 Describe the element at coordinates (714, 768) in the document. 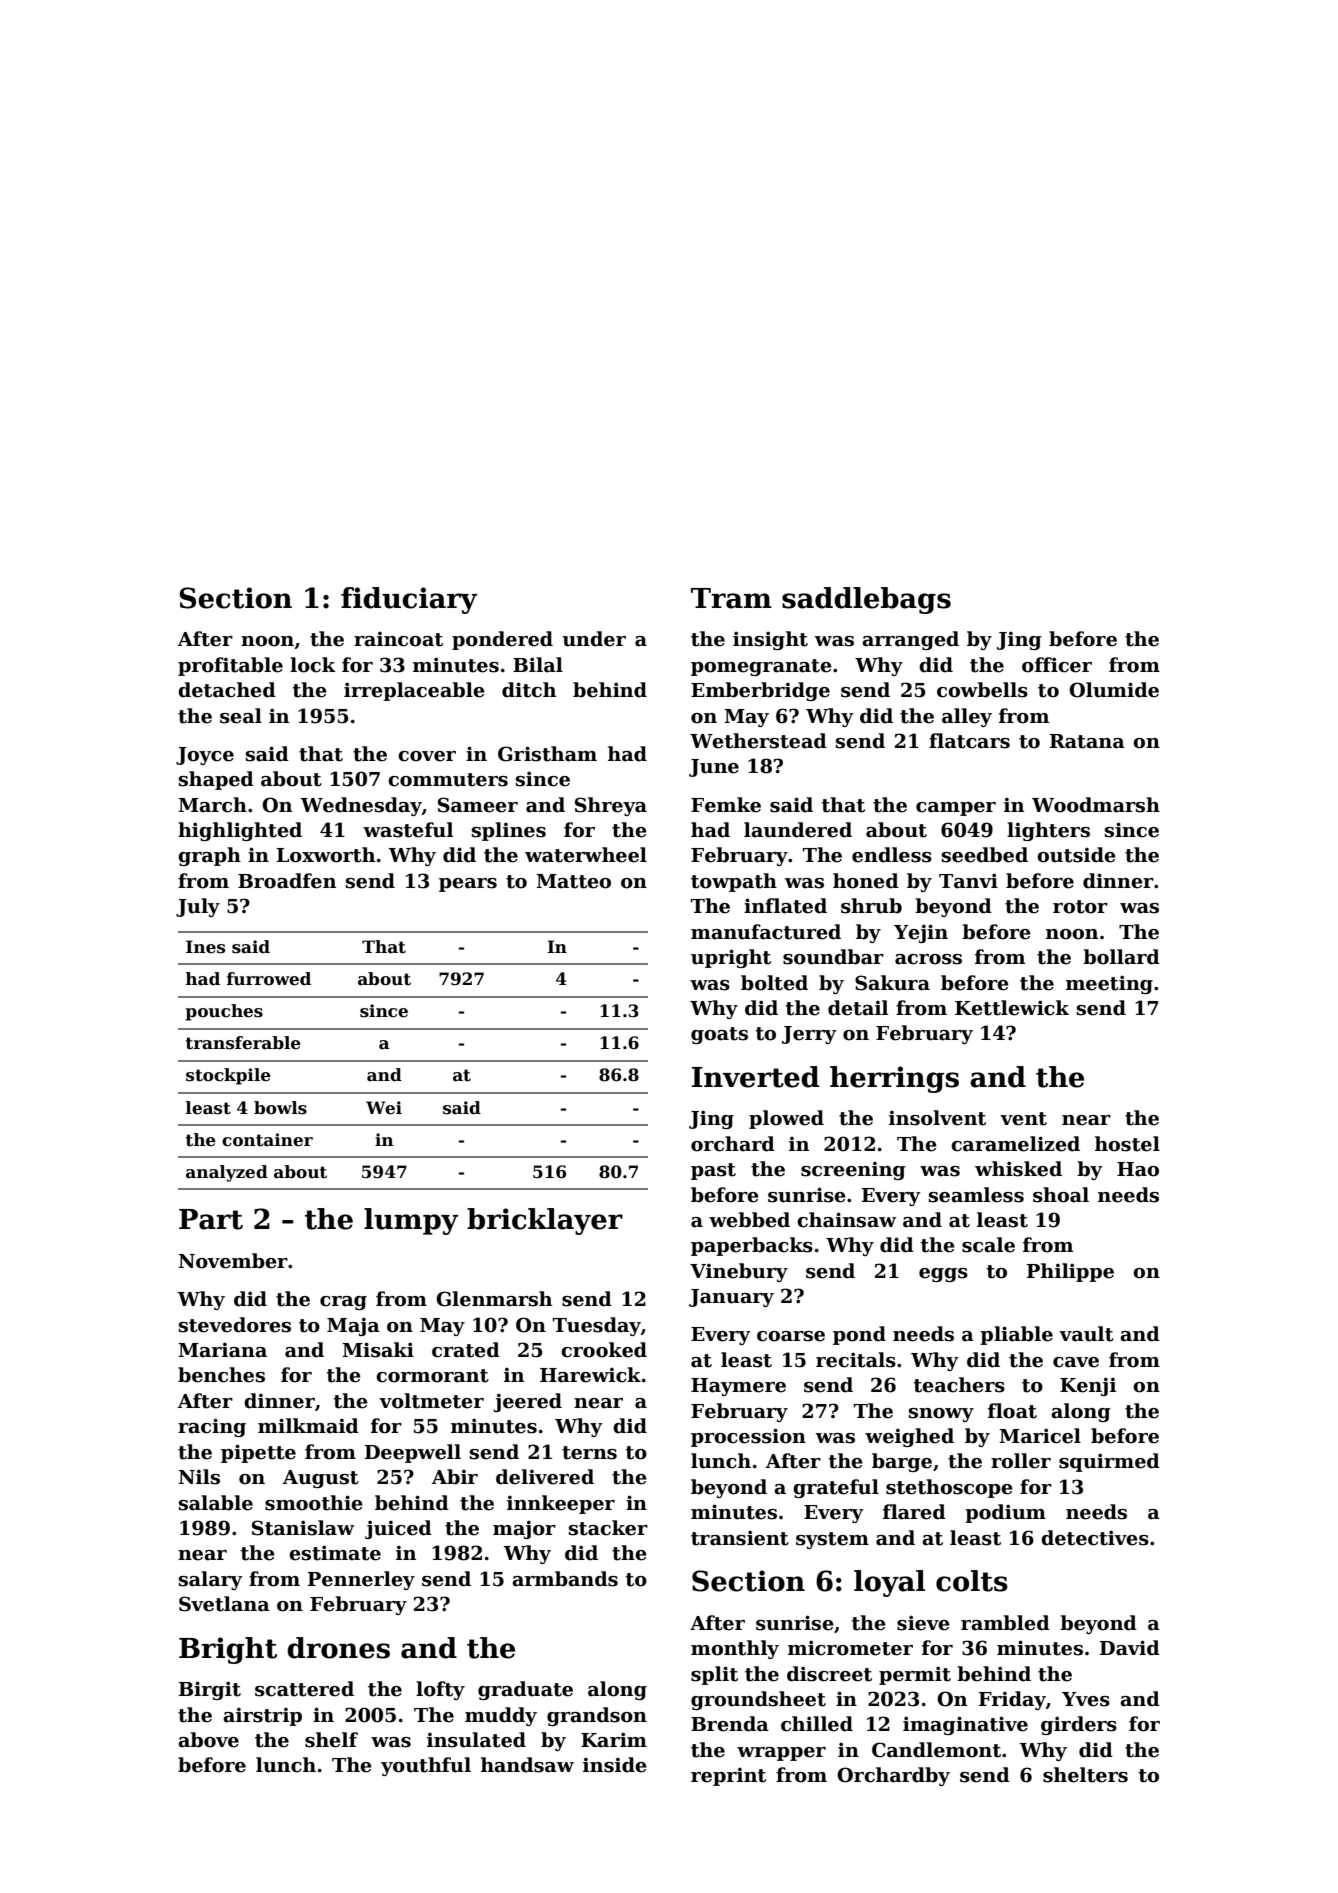

I see `June` at that location.
